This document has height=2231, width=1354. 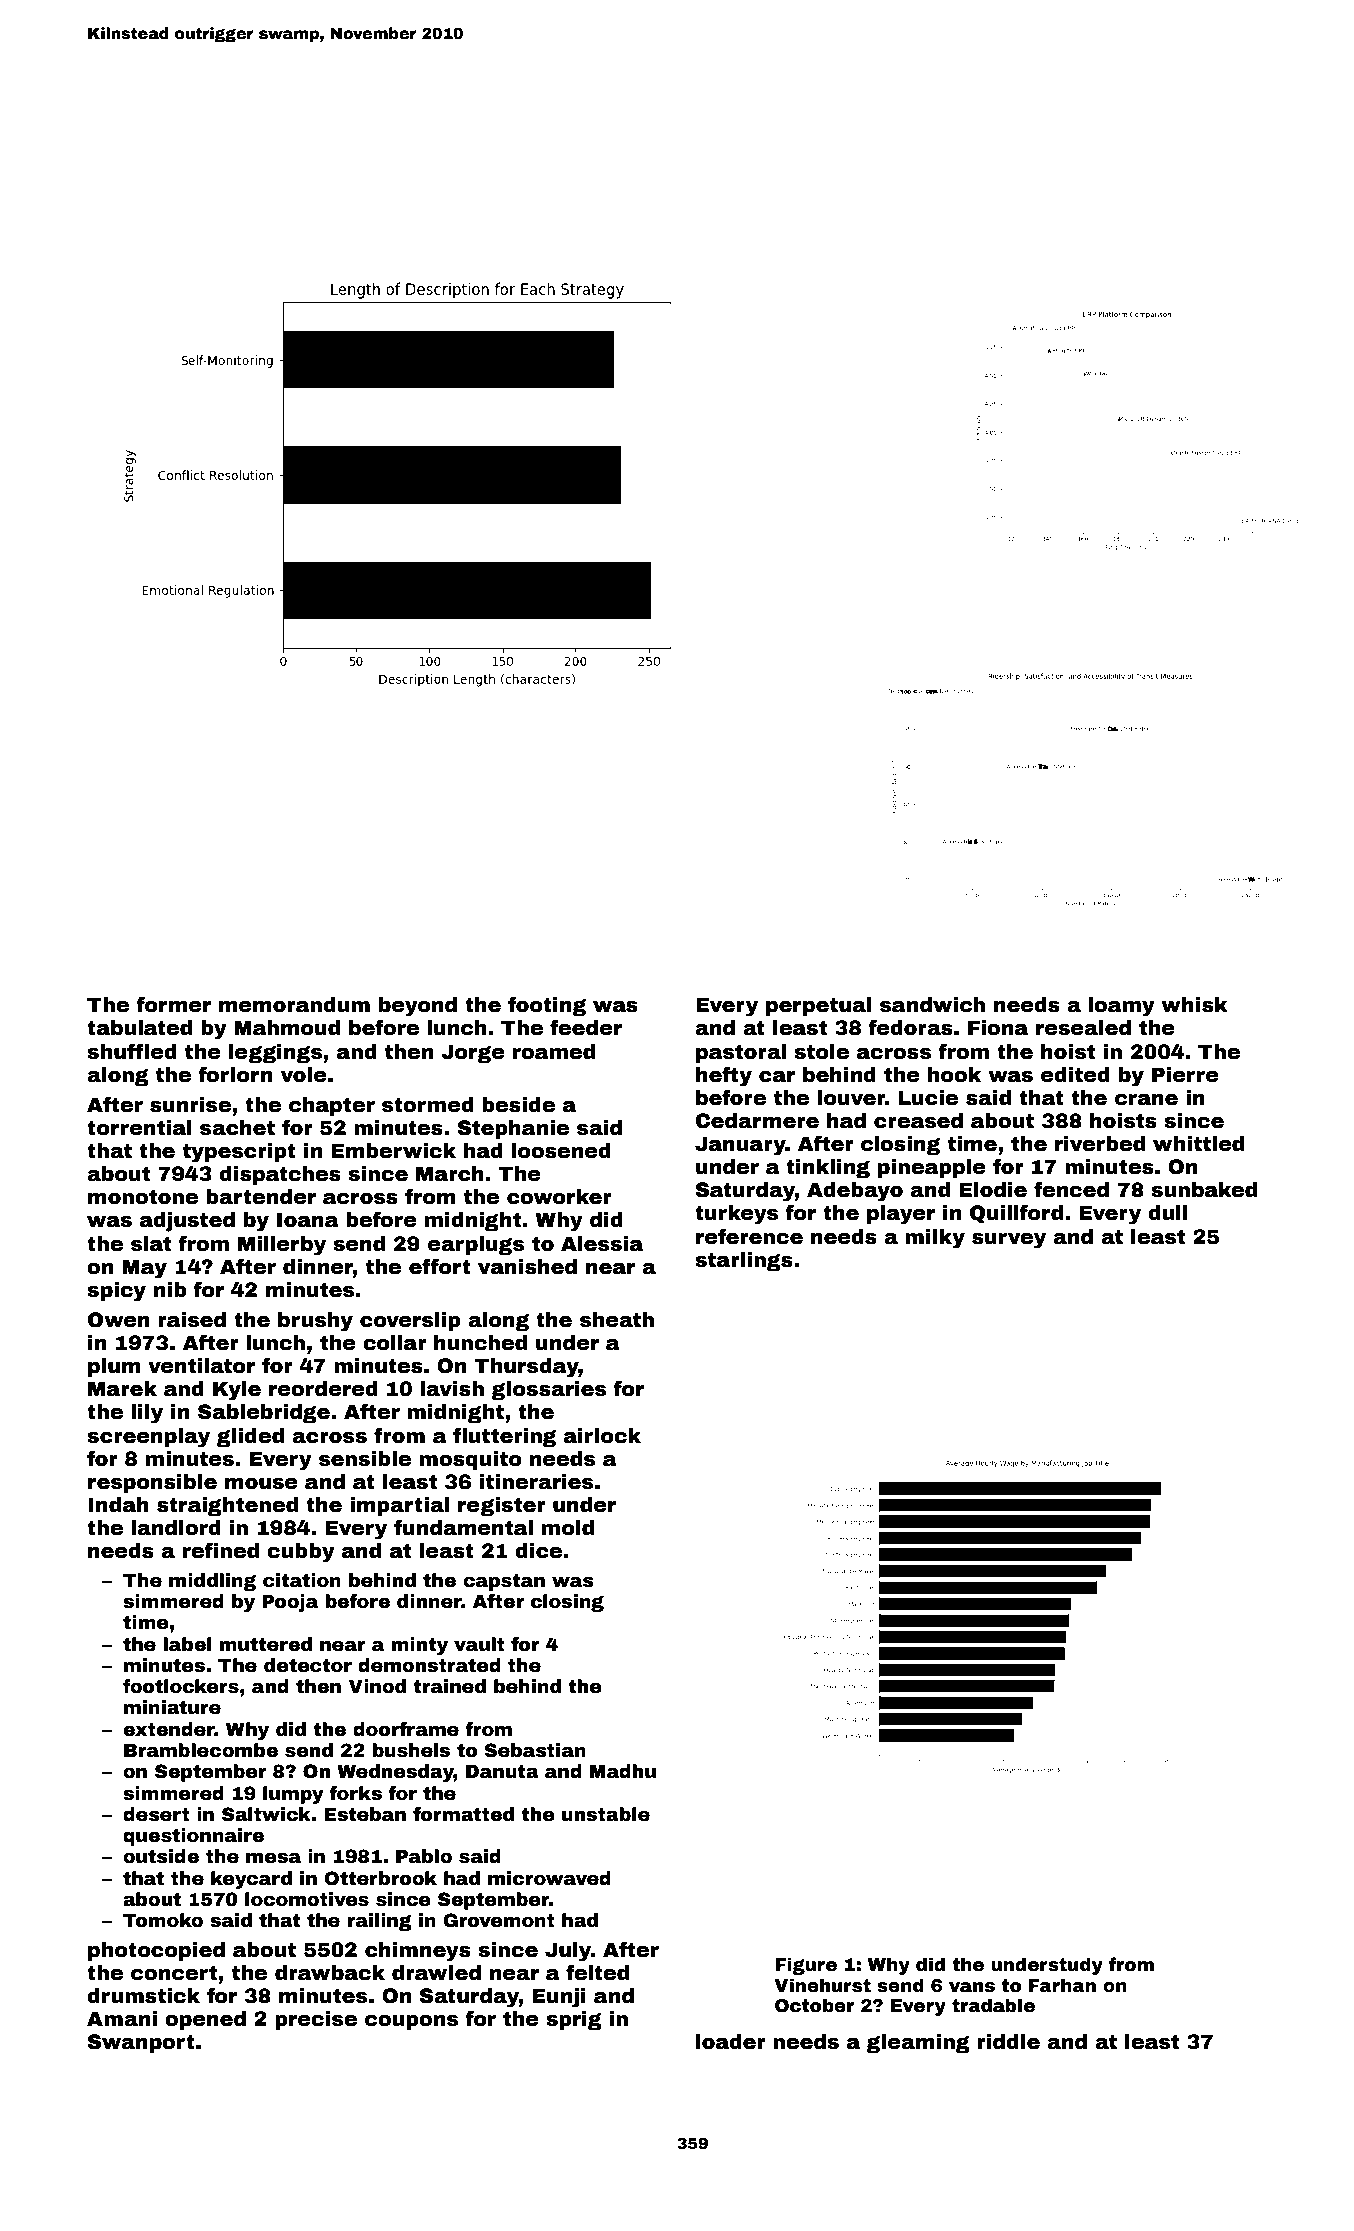 What do you see at coordinates (1009, 1241) in the document?
I see `survey` at bounding box center [1009, 1241].
